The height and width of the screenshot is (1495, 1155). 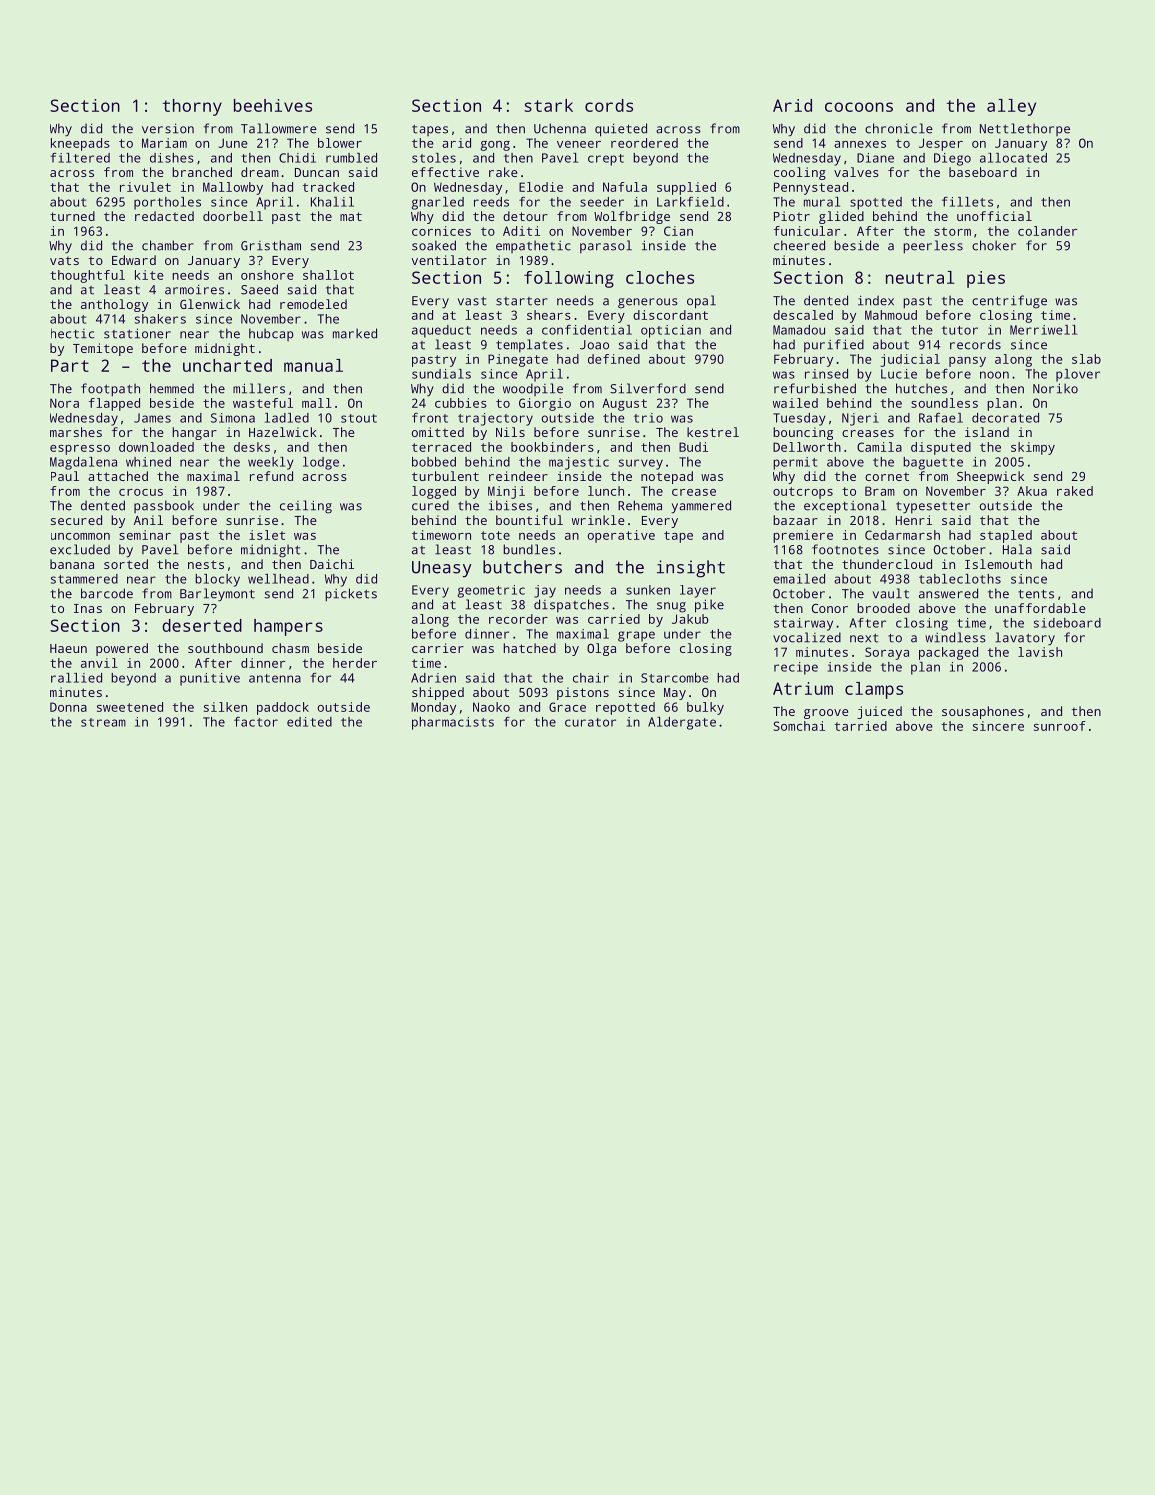 I want to click on baseboard, so click(x=983, y=172).
